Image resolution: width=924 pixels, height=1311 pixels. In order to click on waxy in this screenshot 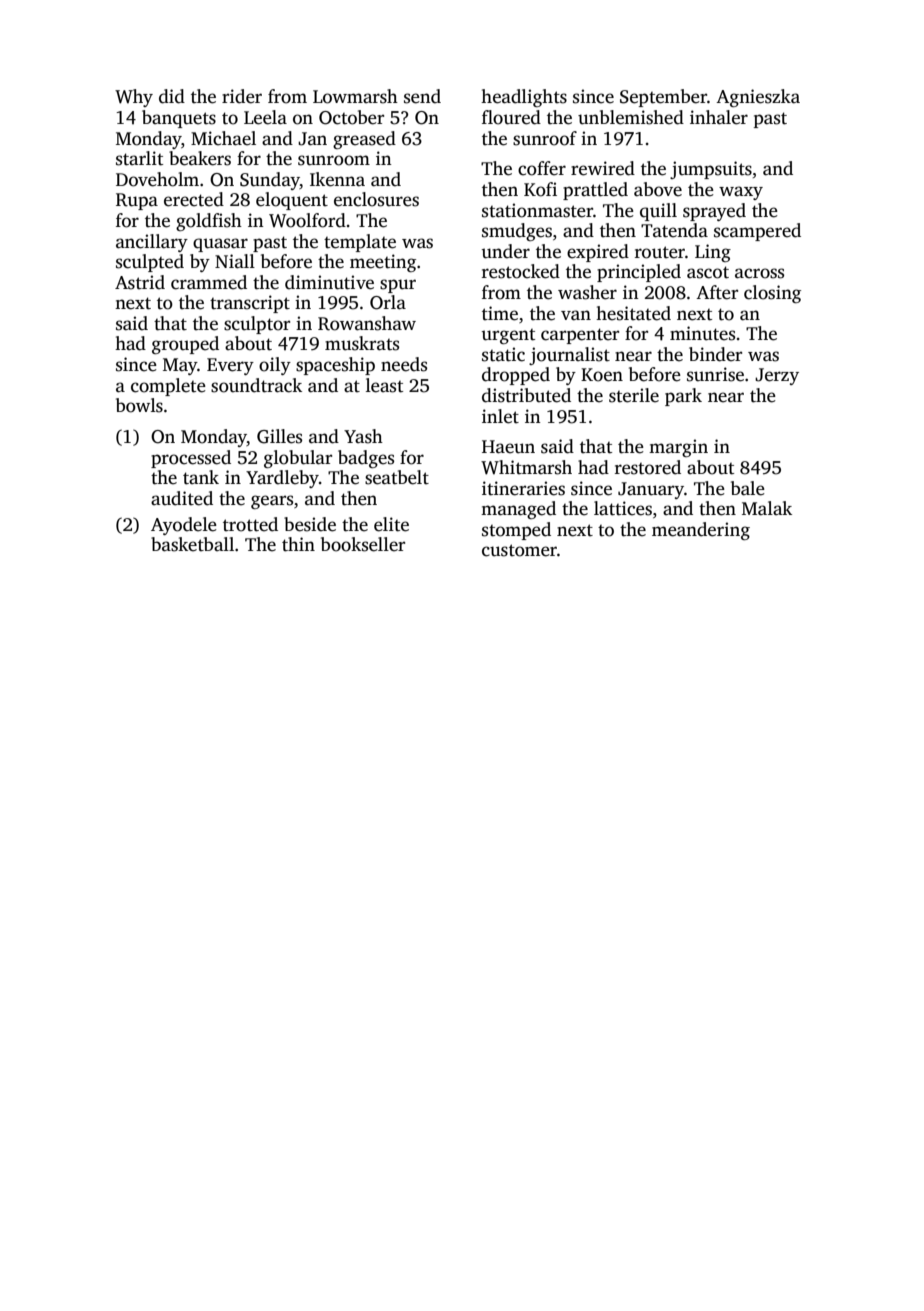, I will do `click(741, 193)`.
